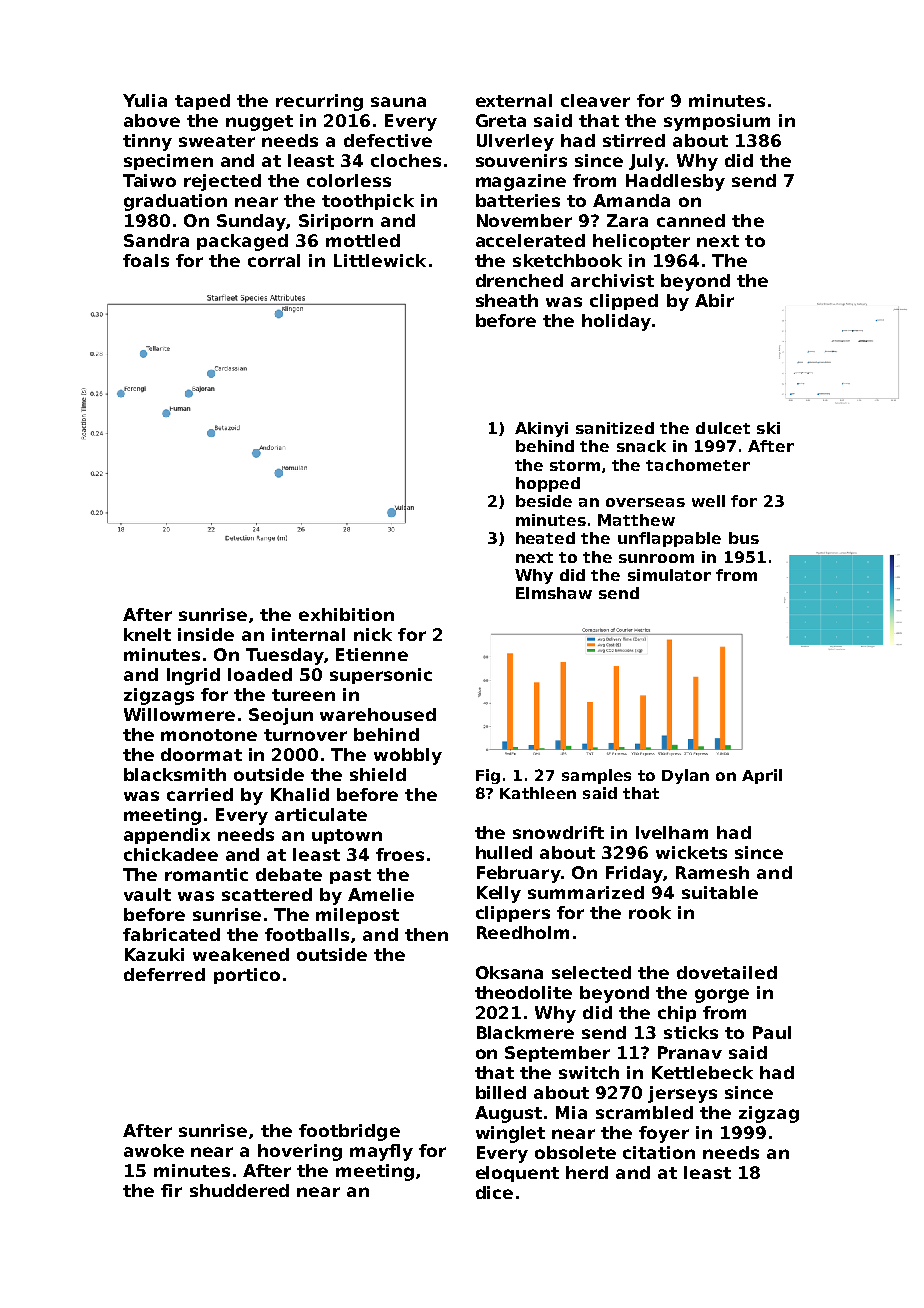  What do you see at coordinates (154, 1150) in the screenshot?
I see `awoke` at bounding box center [154, 1150].
